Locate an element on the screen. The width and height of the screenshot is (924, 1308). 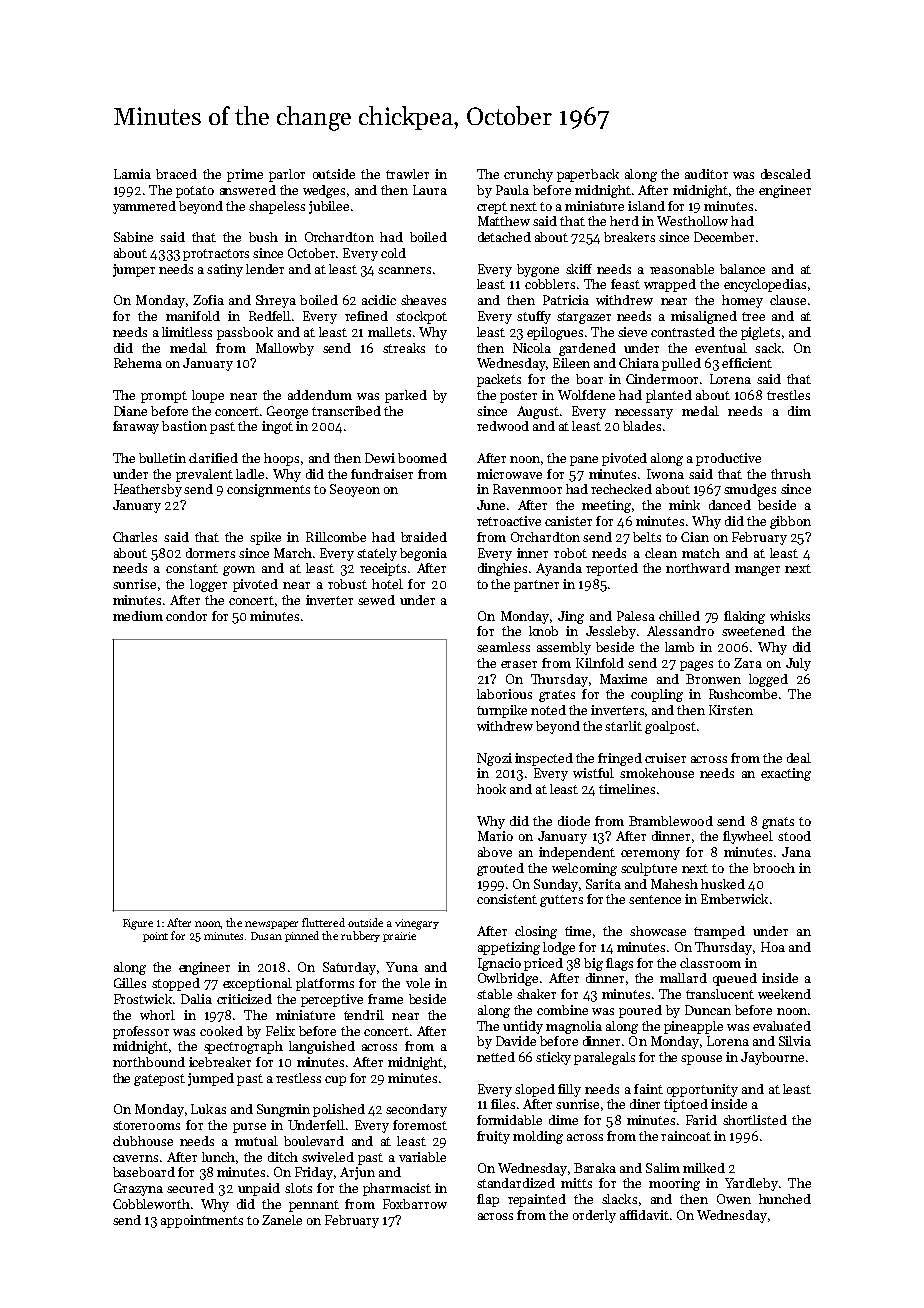
netted is located at coordinates (496, 1057).
